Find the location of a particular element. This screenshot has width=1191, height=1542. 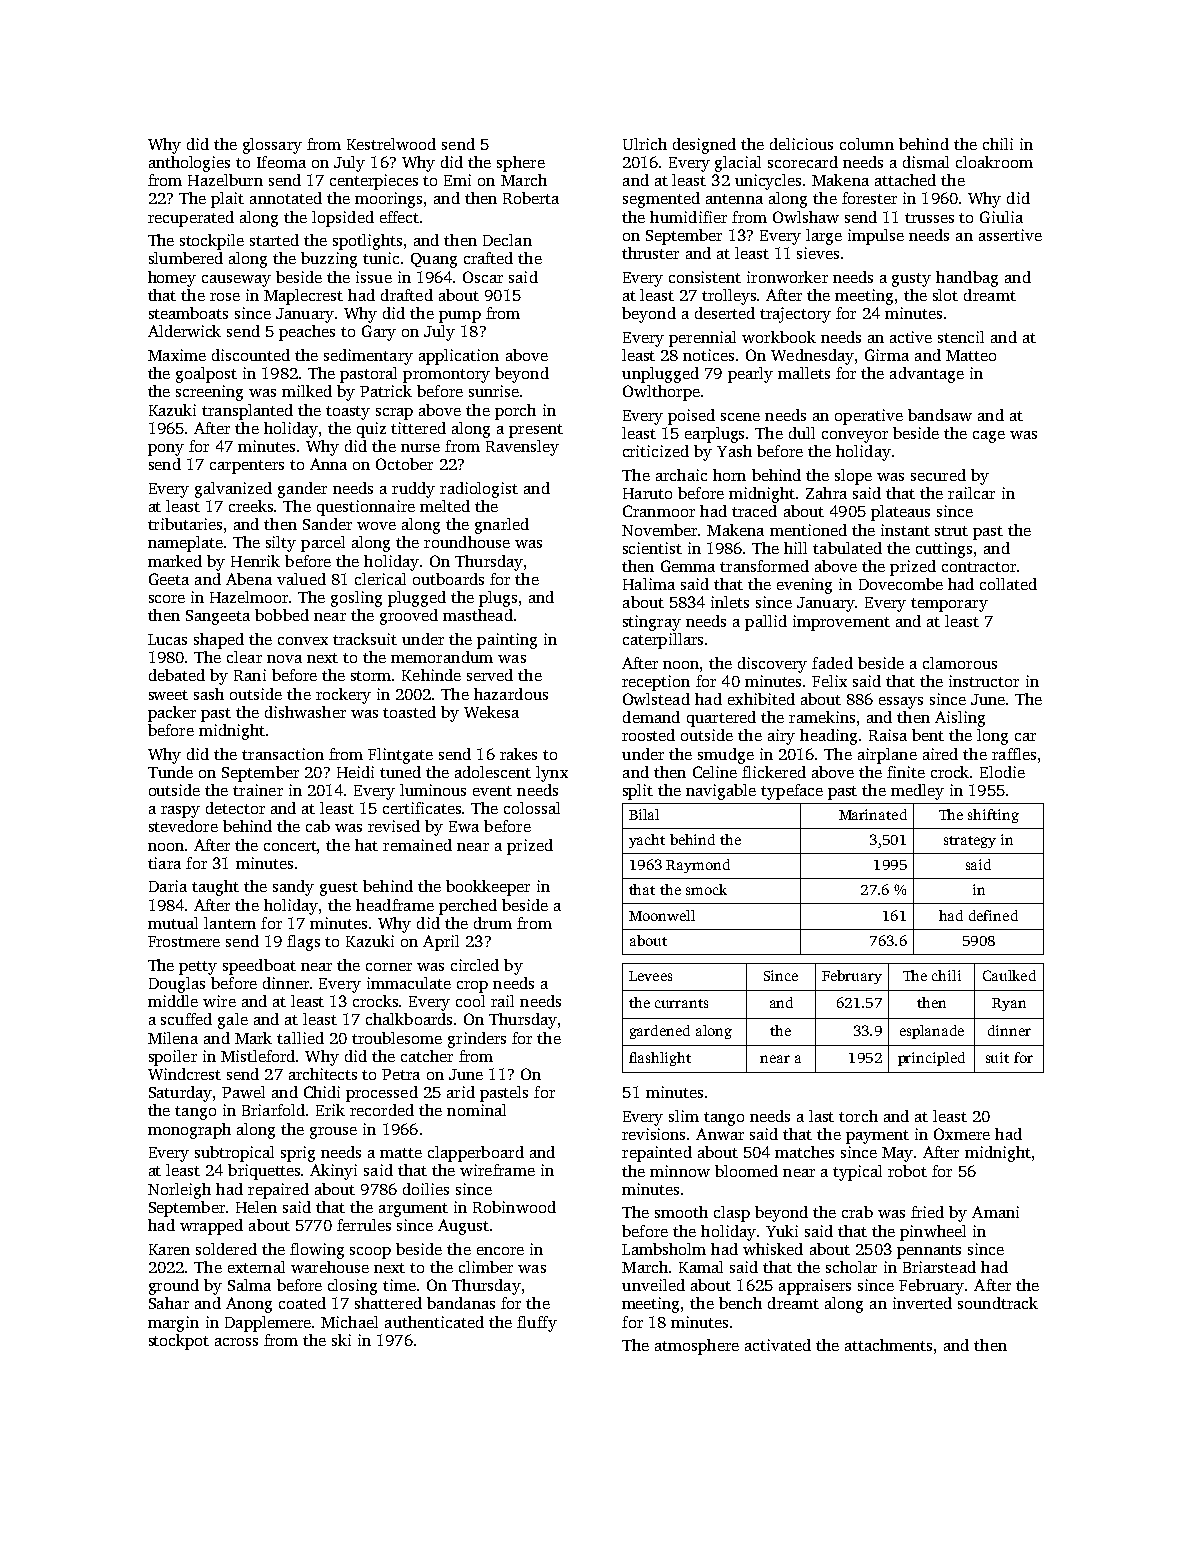

debated is located at coordinates (177, 675).
